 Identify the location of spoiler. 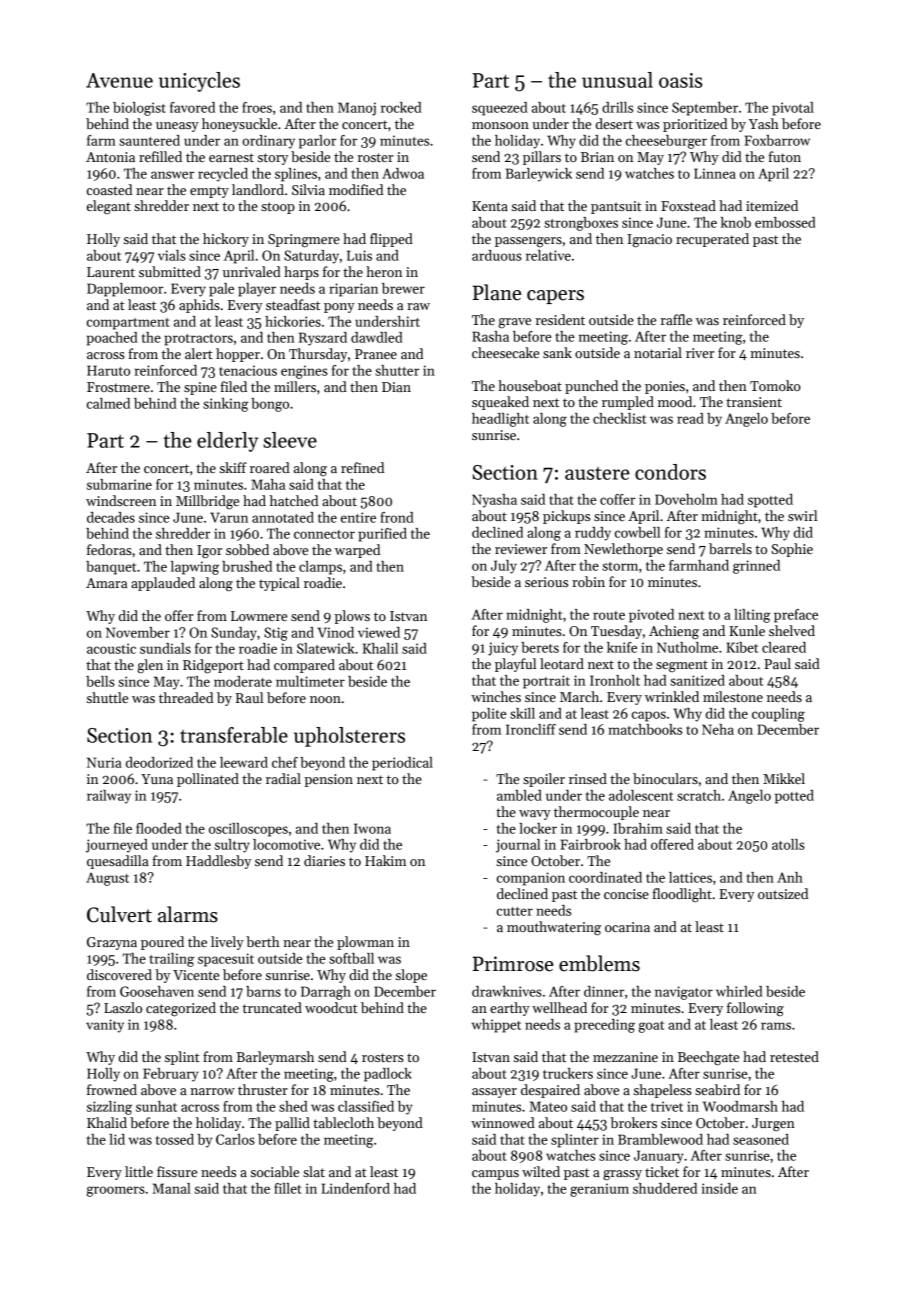
(544, 780).
